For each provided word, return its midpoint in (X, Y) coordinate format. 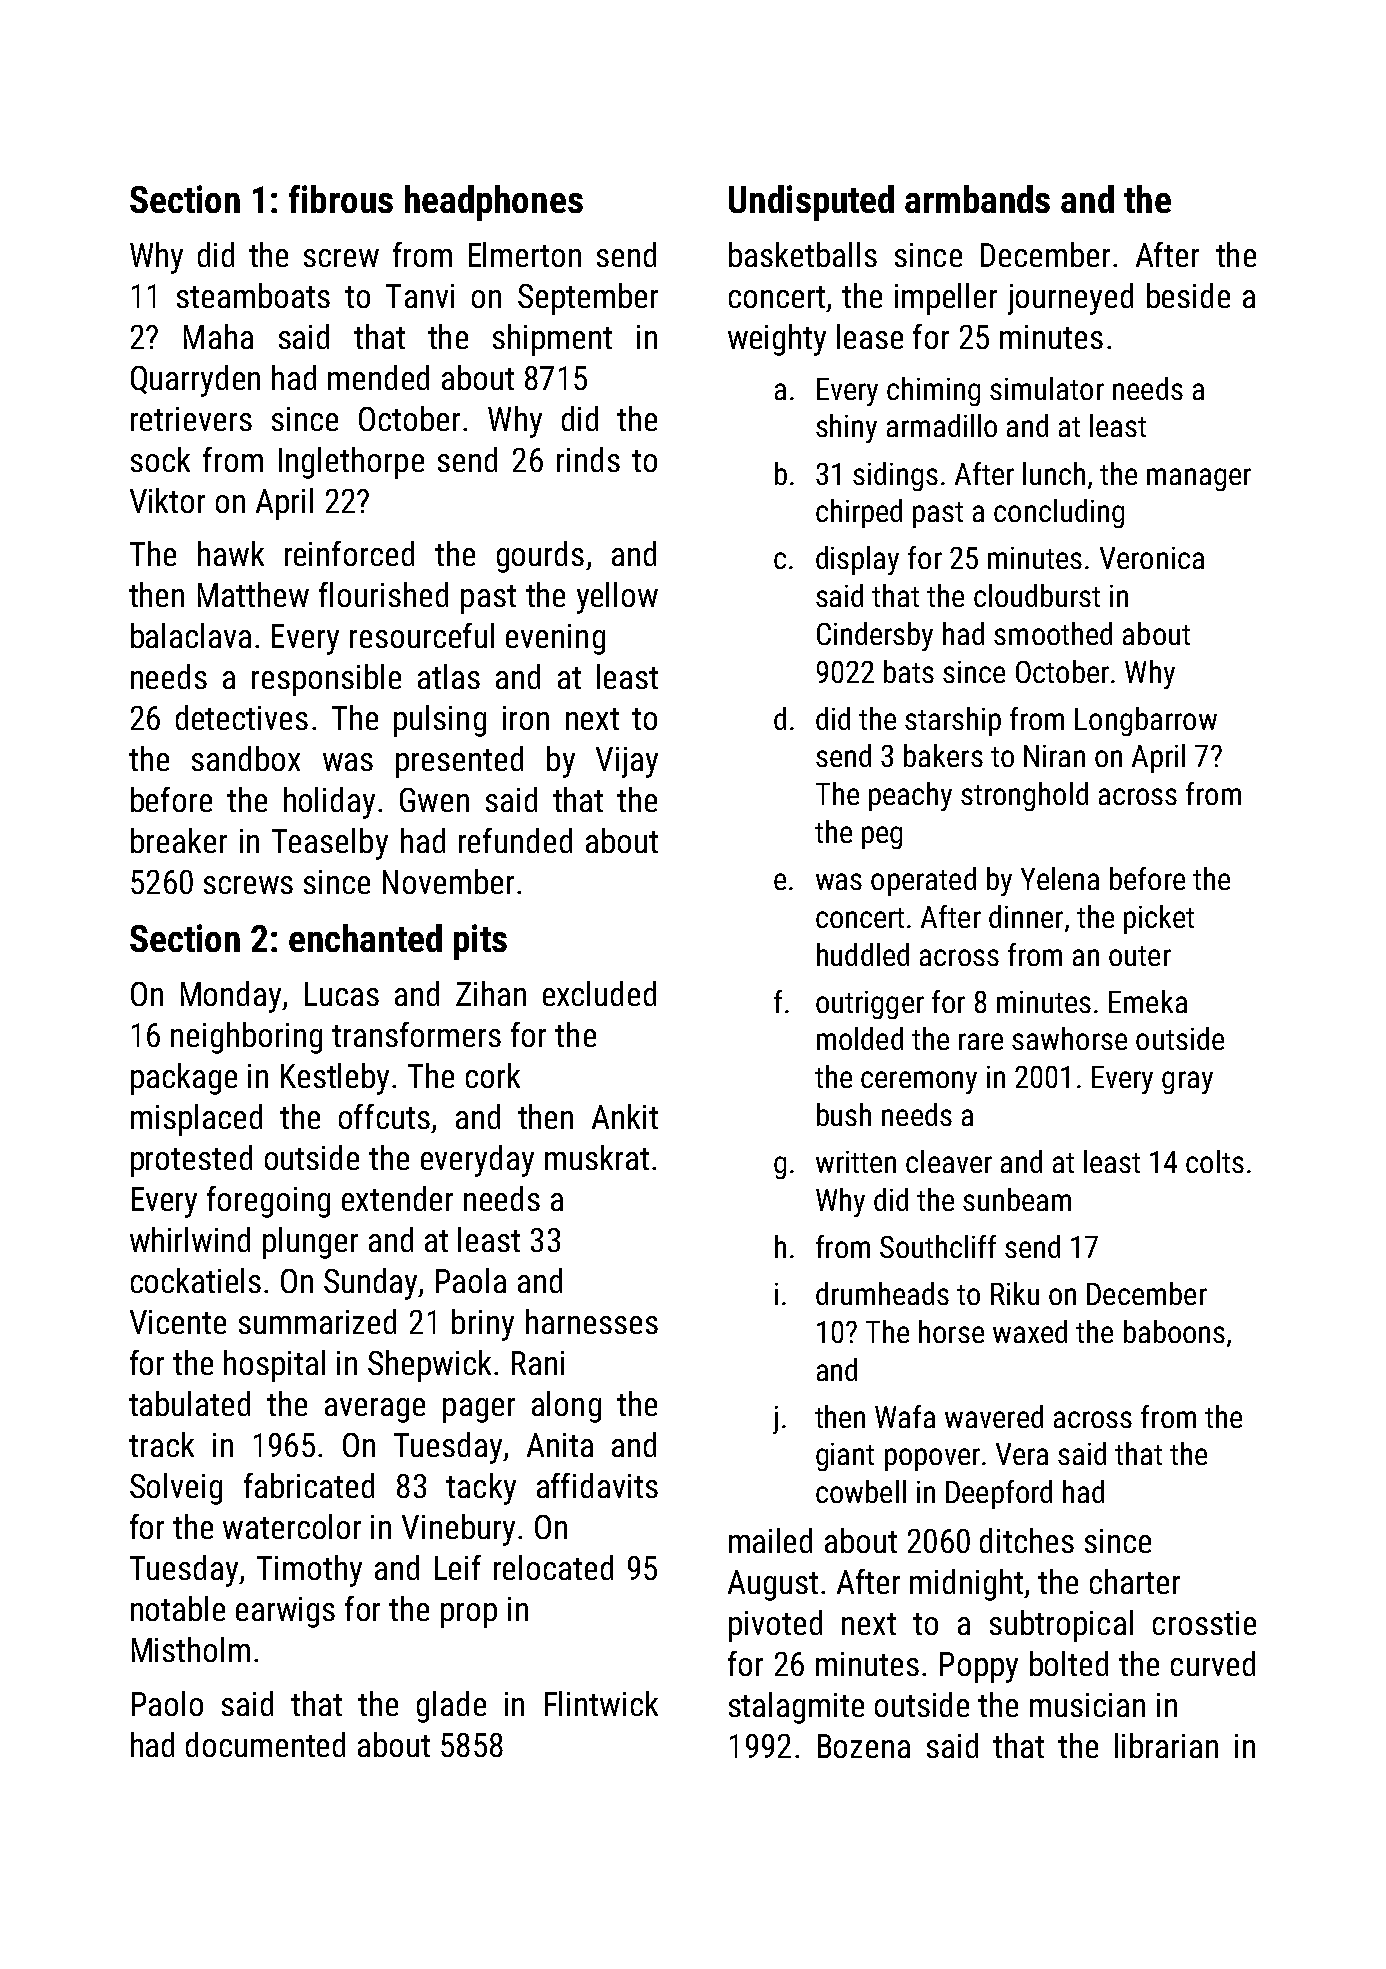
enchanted (365, 938)
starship (953, 721)
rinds (588, 459)
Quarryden (195, 381)
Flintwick (601, 1703)
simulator (1047, 388)
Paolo (167, 1703)
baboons (1174, 1331)
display (857, 560)
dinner (1026, 916)
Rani (538, 1363)
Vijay (627, 762)
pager (479, 1410)
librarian (1166, 1745)
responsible (326, 680)
